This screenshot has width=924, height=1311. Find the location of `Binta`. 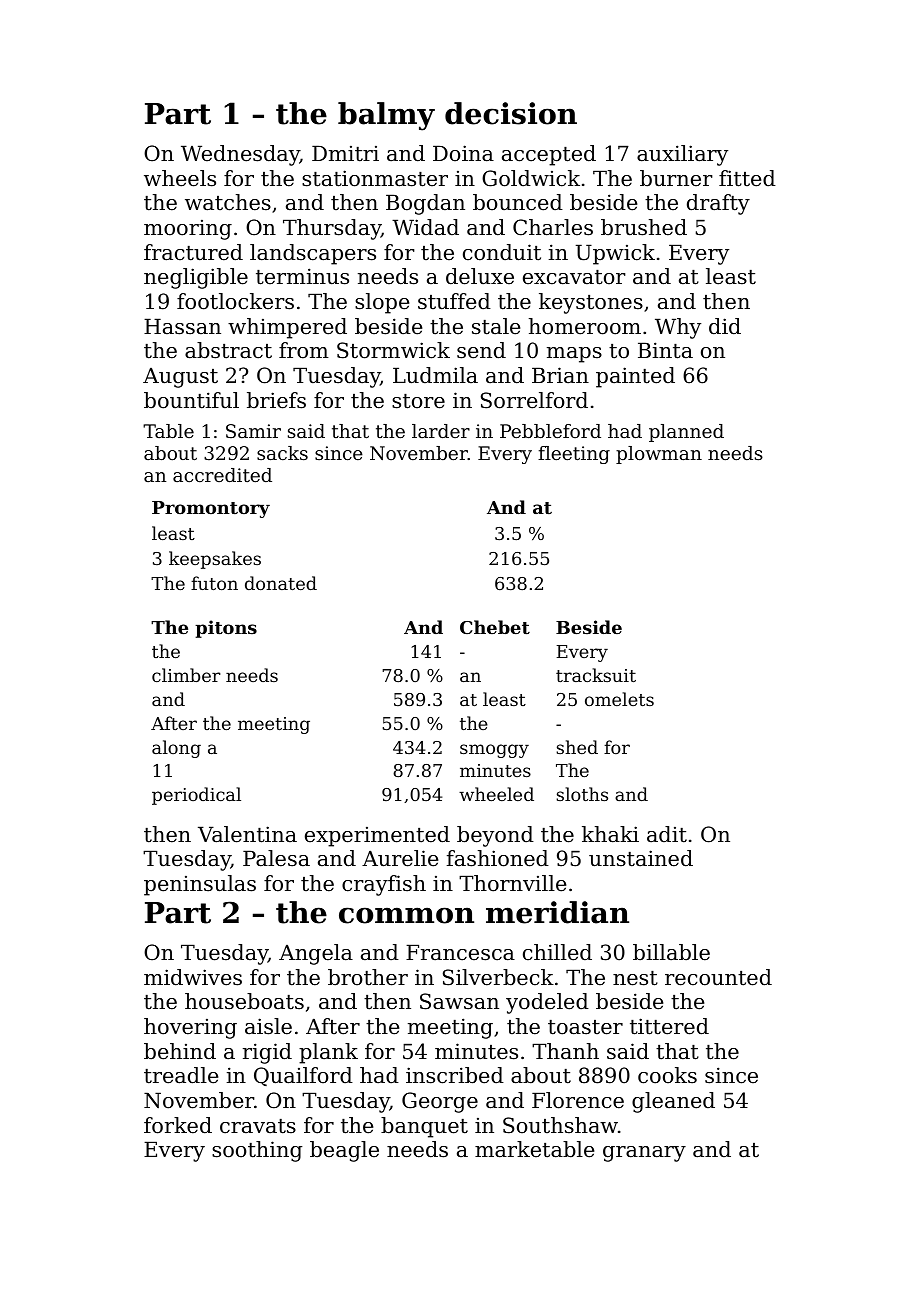

Binta is located at coordinates (665, 350).
